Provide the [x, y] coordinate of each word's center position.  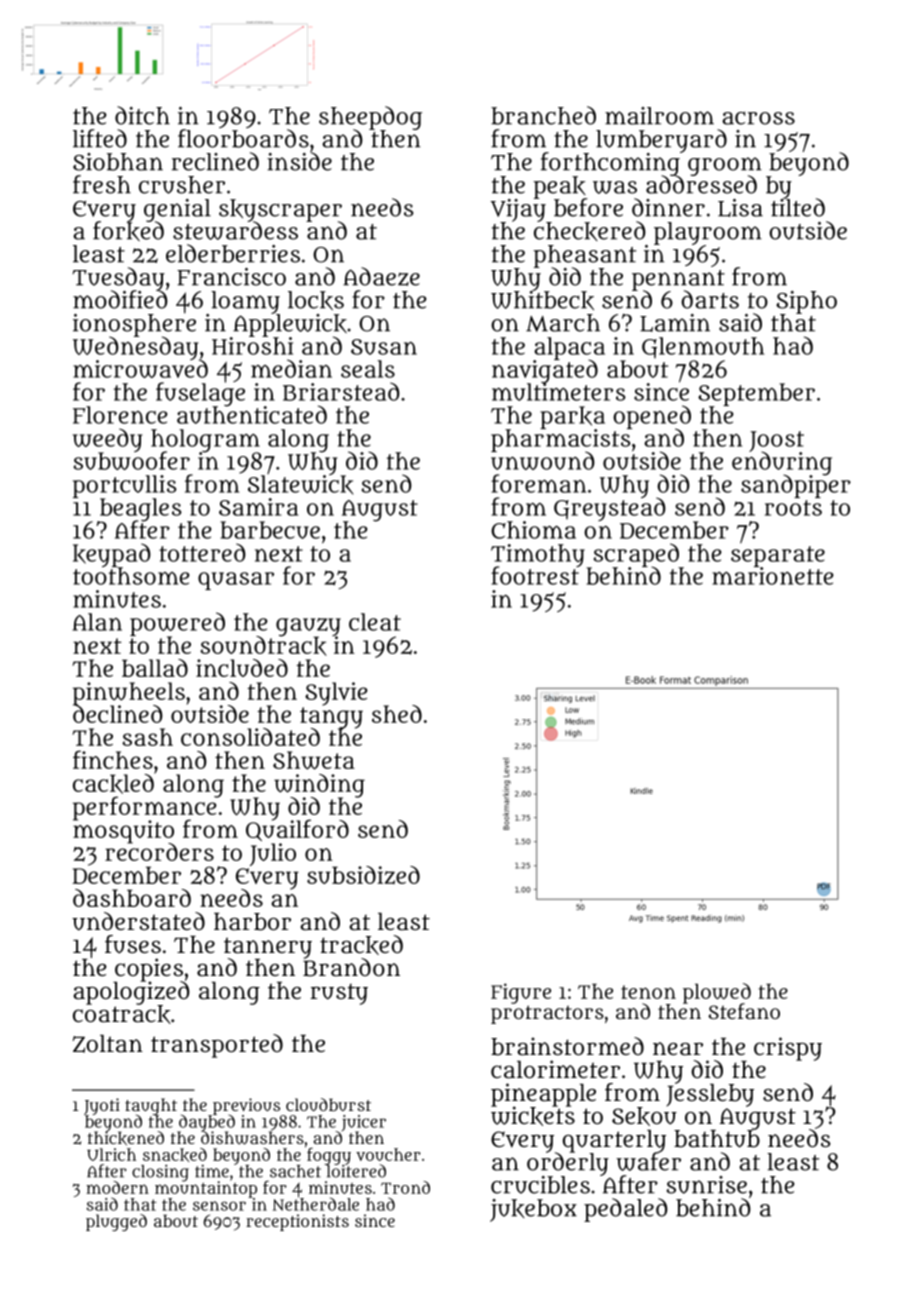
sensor [219, 1206]
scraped [636, 555]
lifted [100, 138]
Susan [384, 347]
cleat [375, 622]
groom [725, 166]
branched [543, 115]
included [242, 668]
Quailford [297, 830]
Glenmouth [703, 348]
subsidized [363, 875]
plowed [717, 993]
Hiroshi [252, 346]
